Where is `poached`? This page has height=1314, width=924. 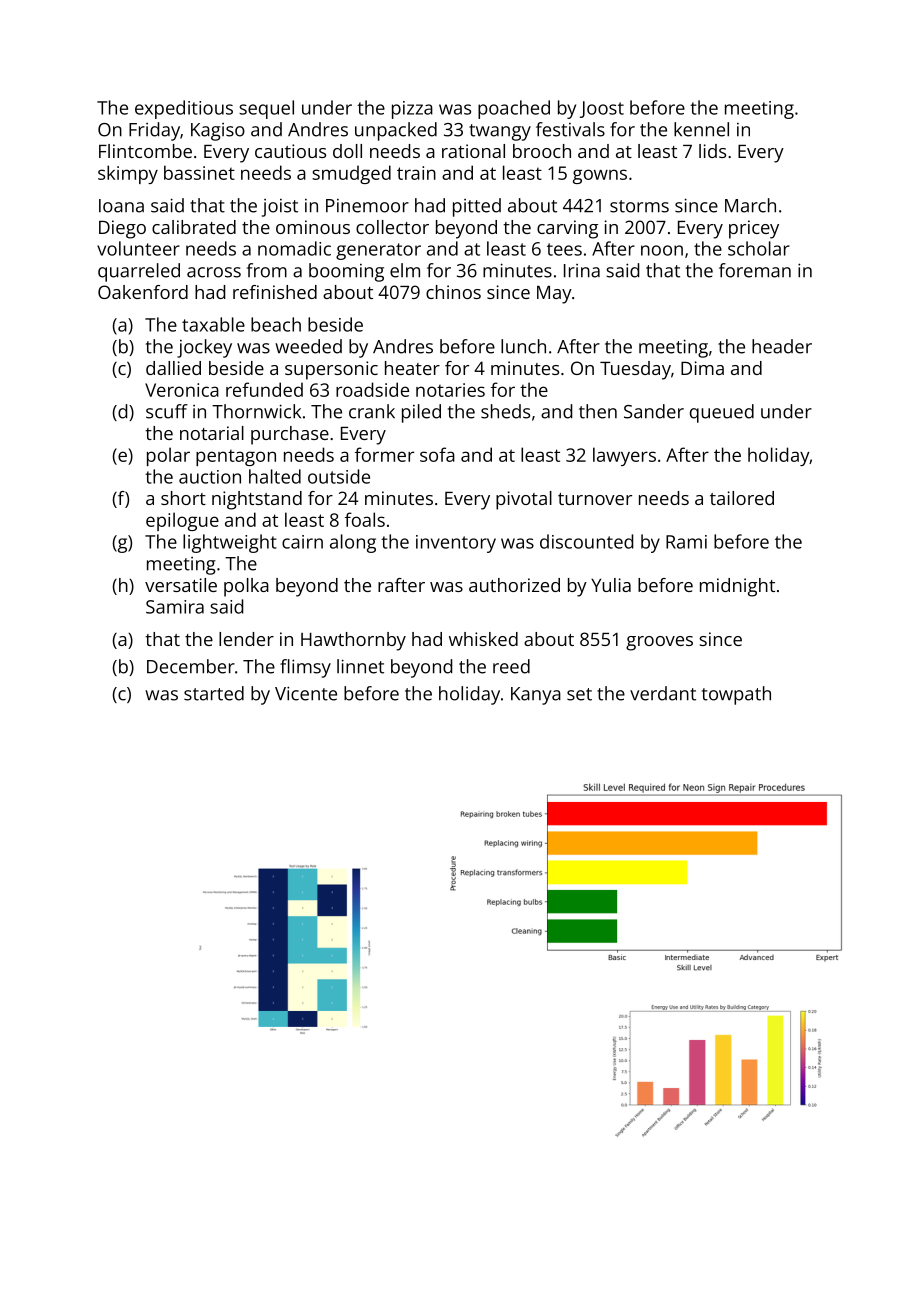
poached is located at coordinates (514, 109).
